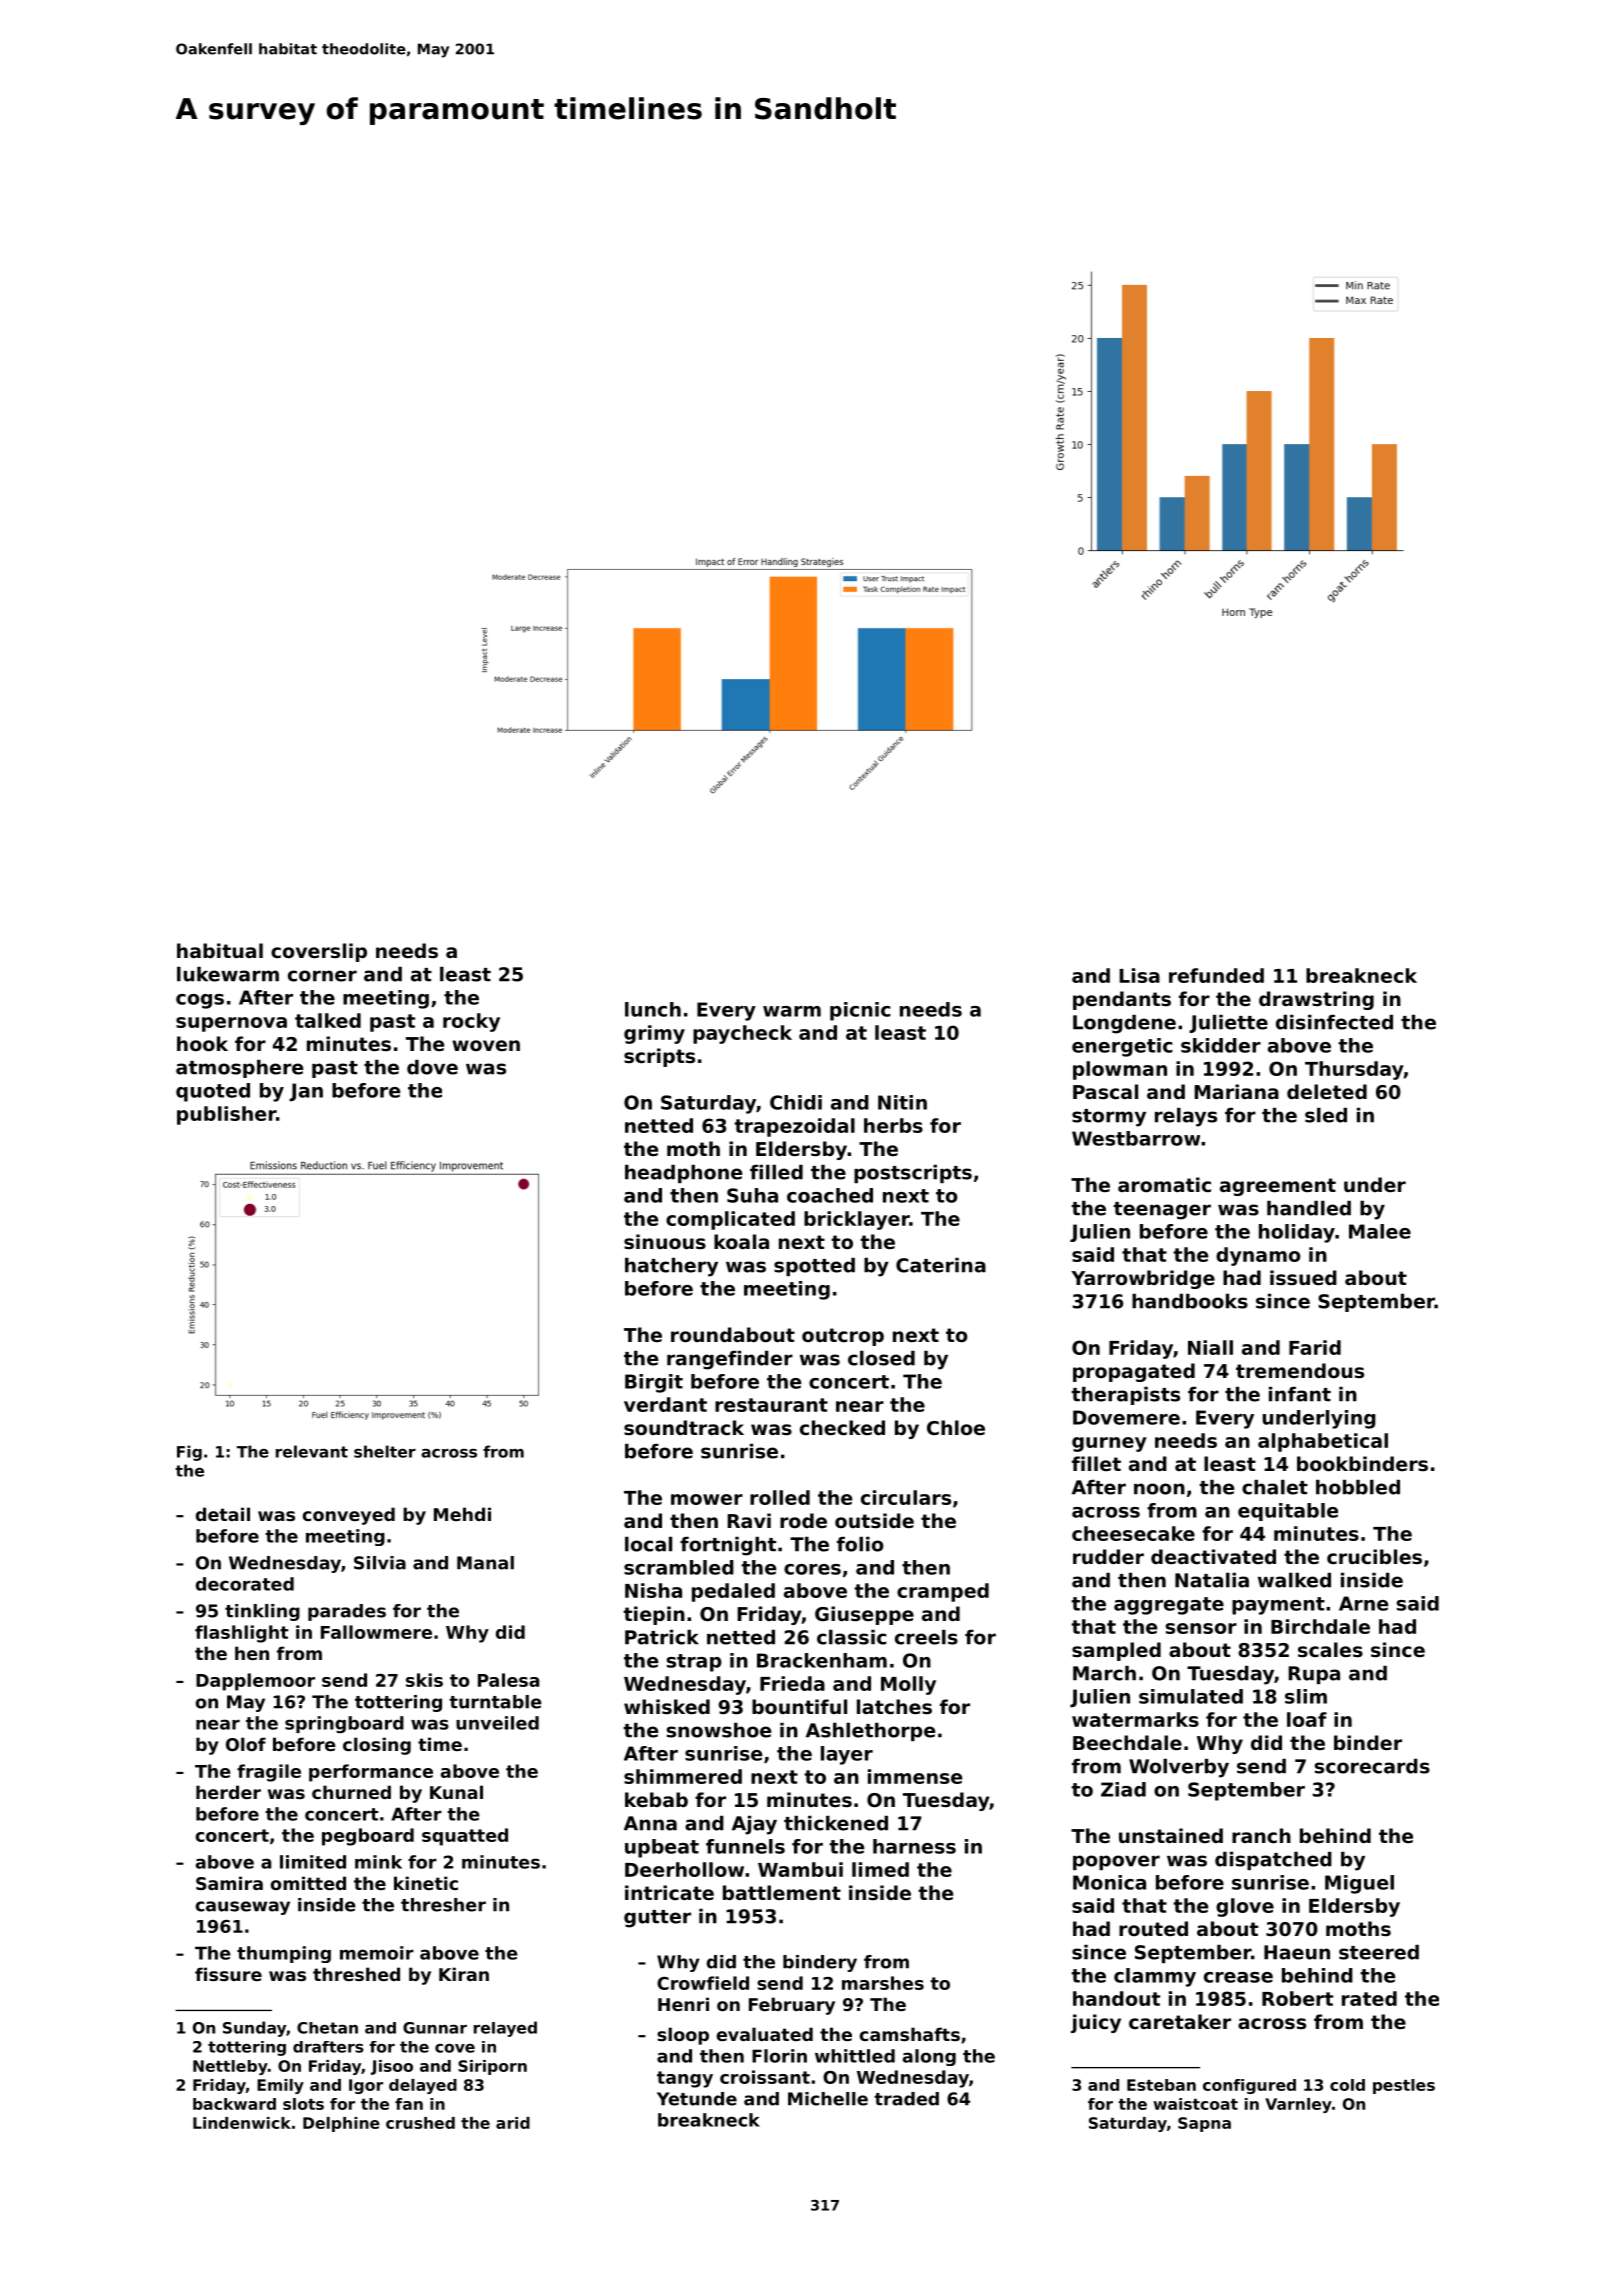 The image size is (1620, 2292). Describe the element at coordinates (654, 1383) in the screenshot. I see `Birgit` at that location.
